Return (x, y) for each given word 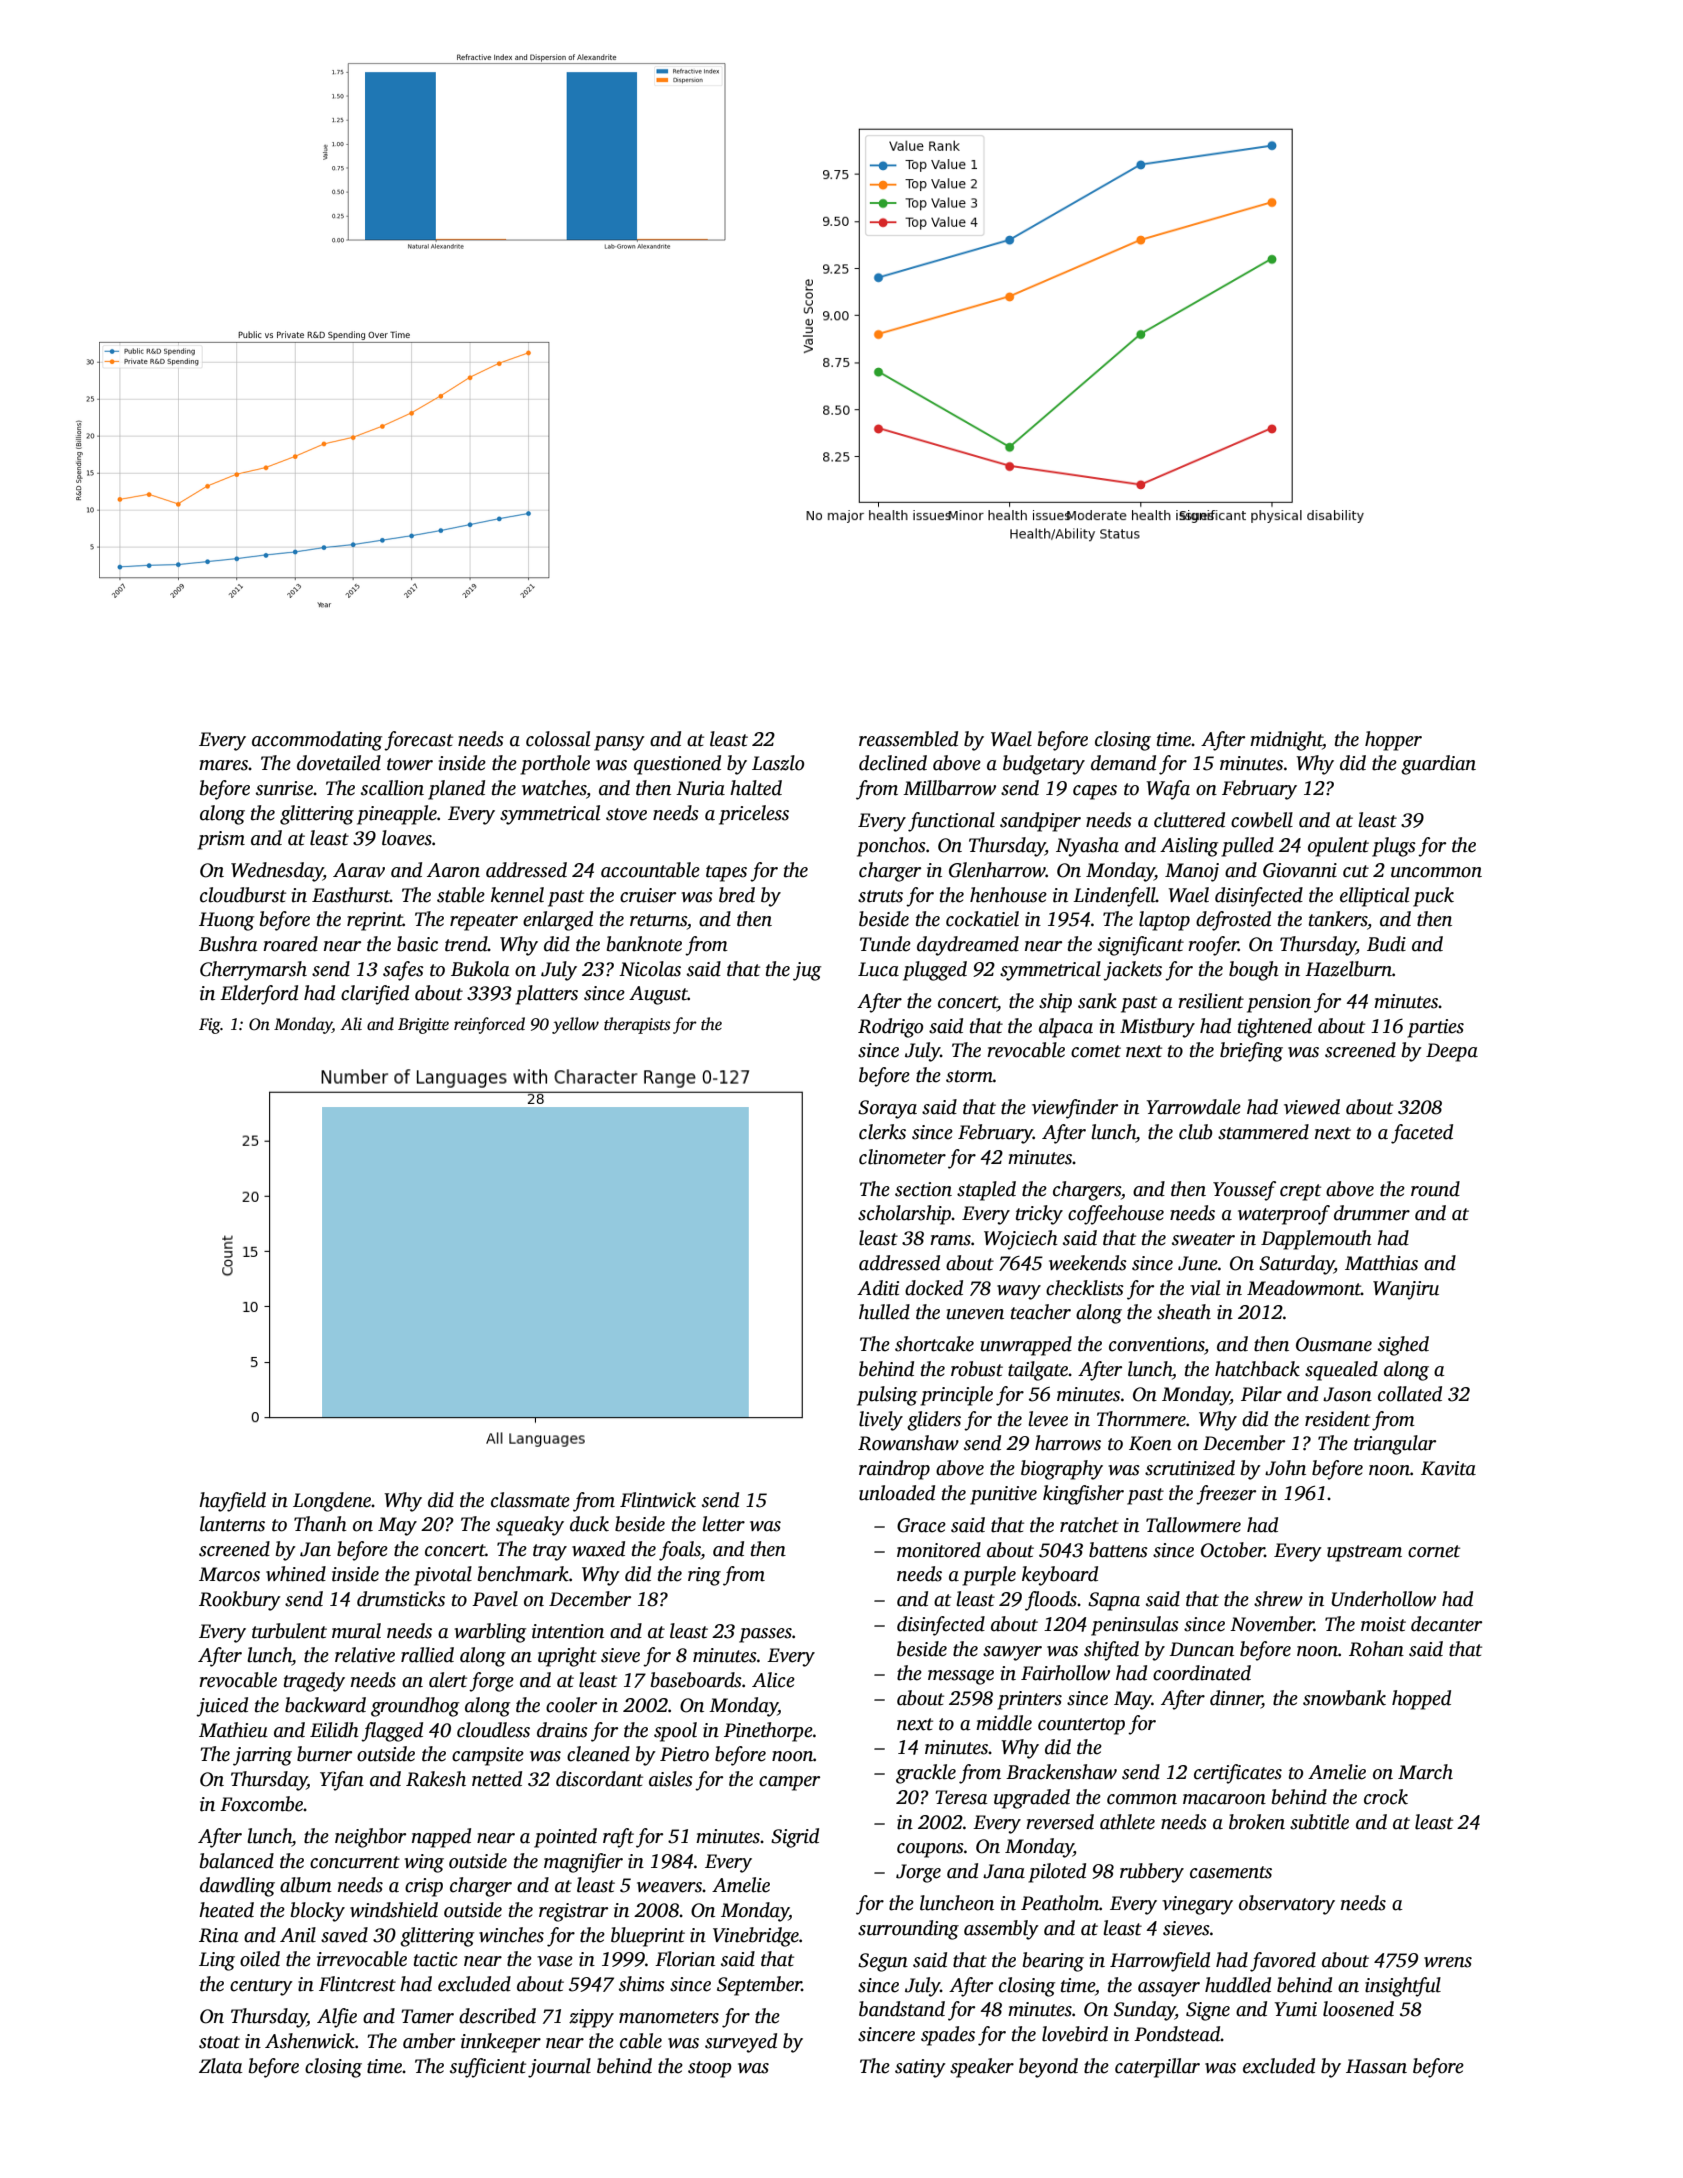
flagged (392, 1732)
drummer (1372, 1213)
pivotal (443, 1576)
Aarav (359, 870)
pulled (1247, 847)
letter (723, 1524)
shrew (1278, 1599)
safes (403, 971)
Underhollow (1384, 1599)
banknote (644, 944)
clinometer (902, 1157)
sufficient (488, 2068)
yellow (575, 1025)
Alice (773, 1680)
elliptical (1374, 897)
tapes (726, 873)
